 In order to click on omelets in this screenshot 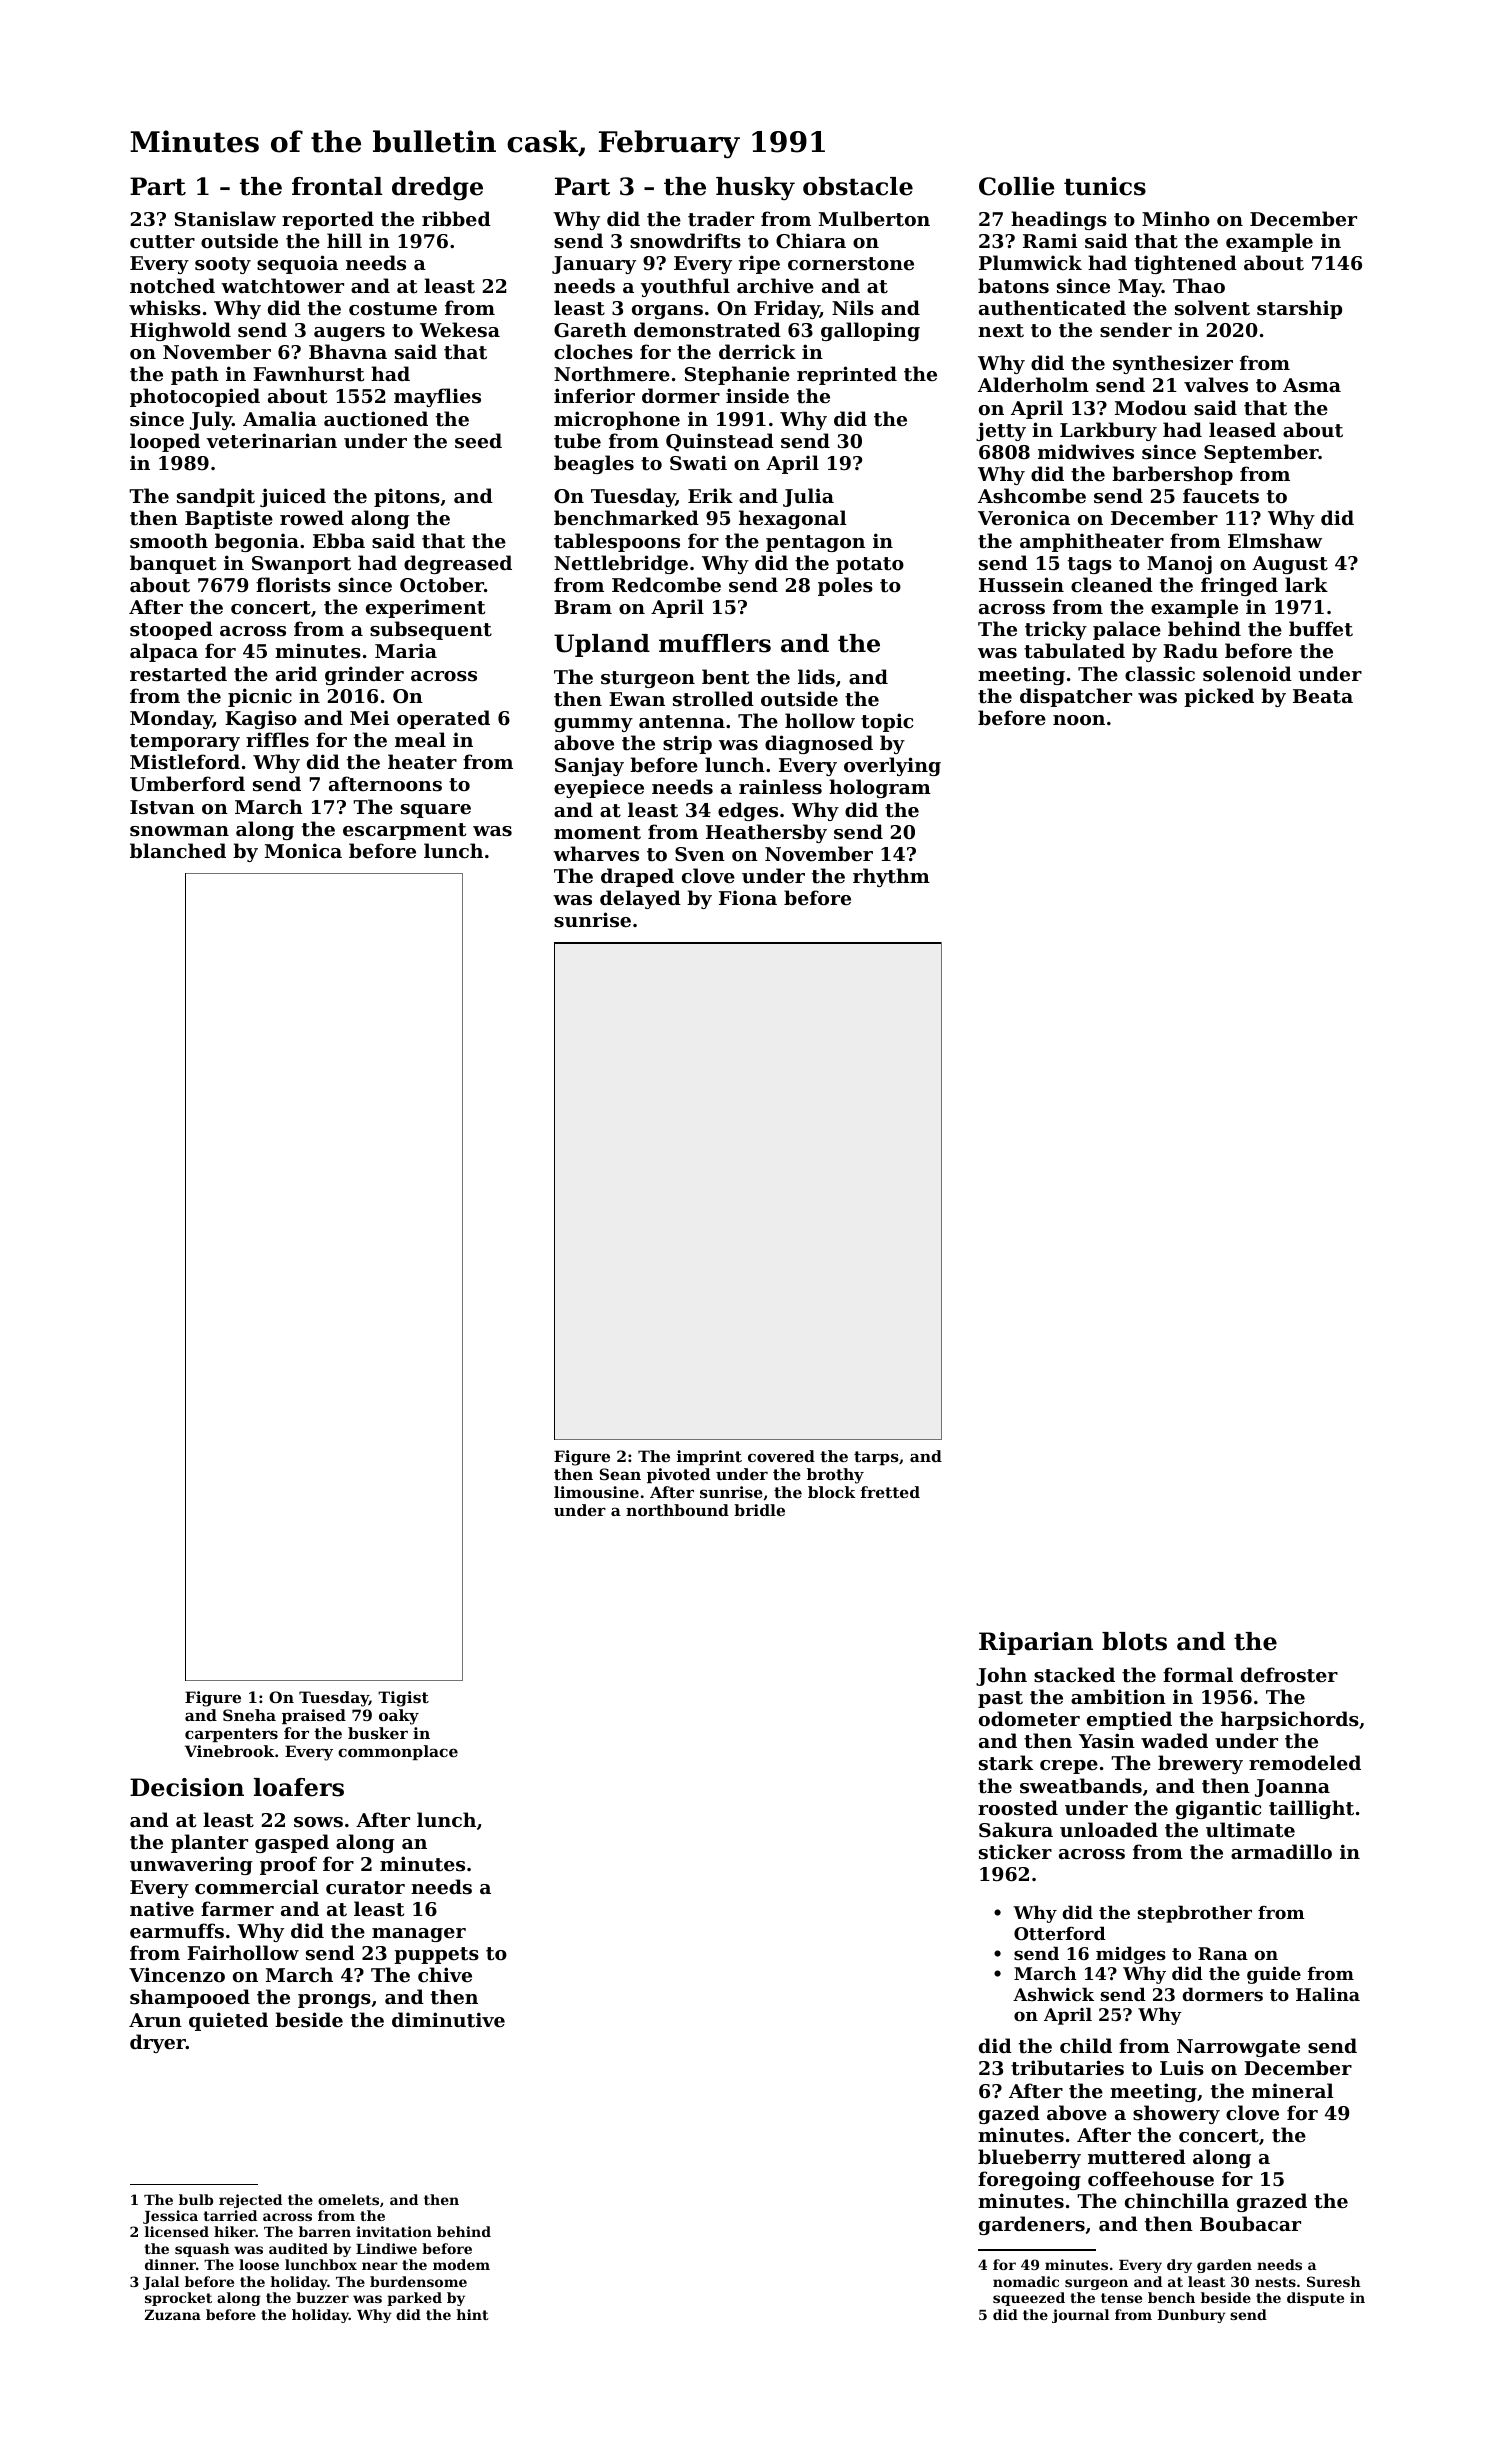, I will do `click(348, 2199)`.
